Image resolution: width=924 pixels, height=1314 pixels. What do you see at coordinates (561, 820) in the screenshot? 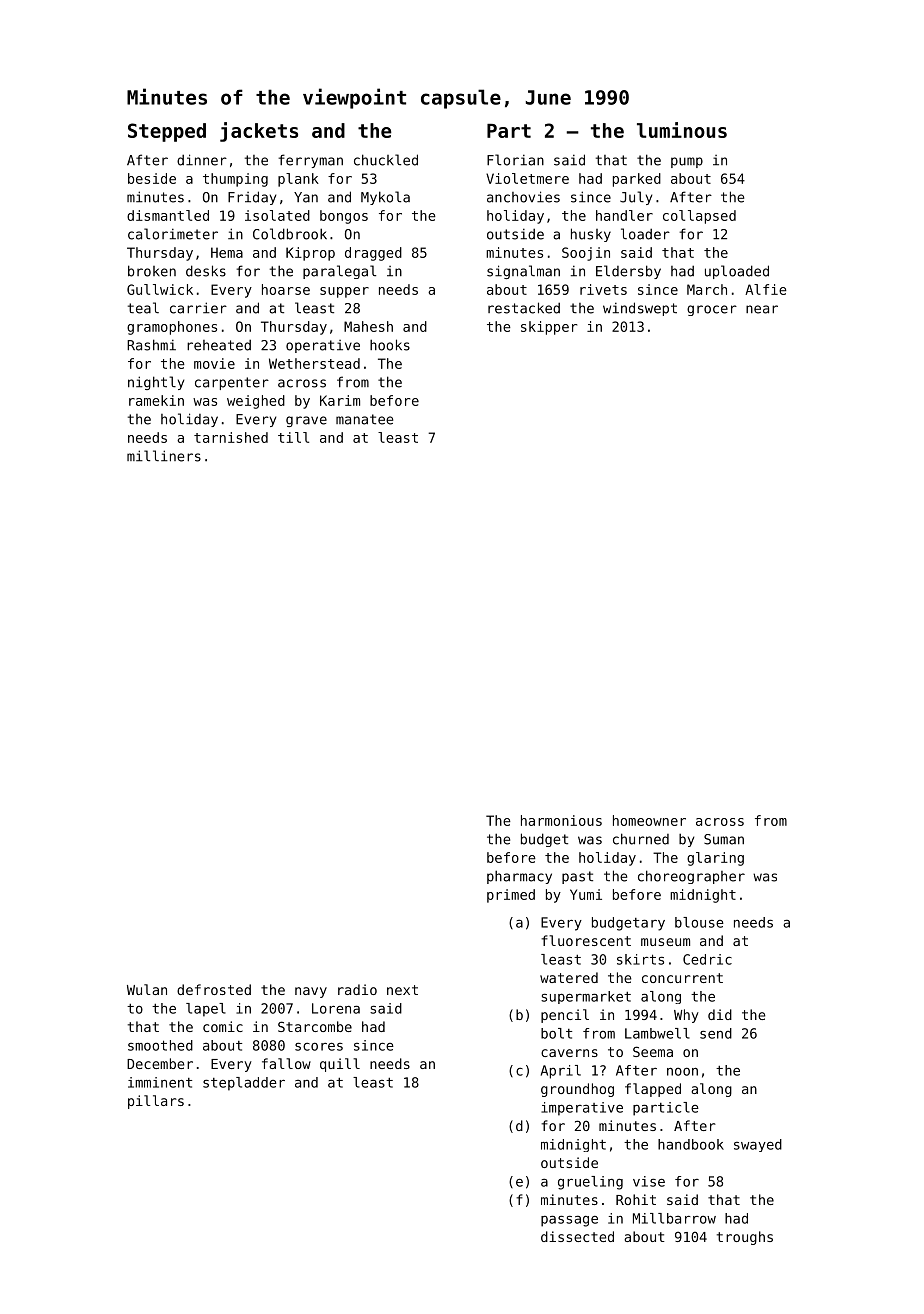
I see `harmonious` at bounding box center [561, 820].
